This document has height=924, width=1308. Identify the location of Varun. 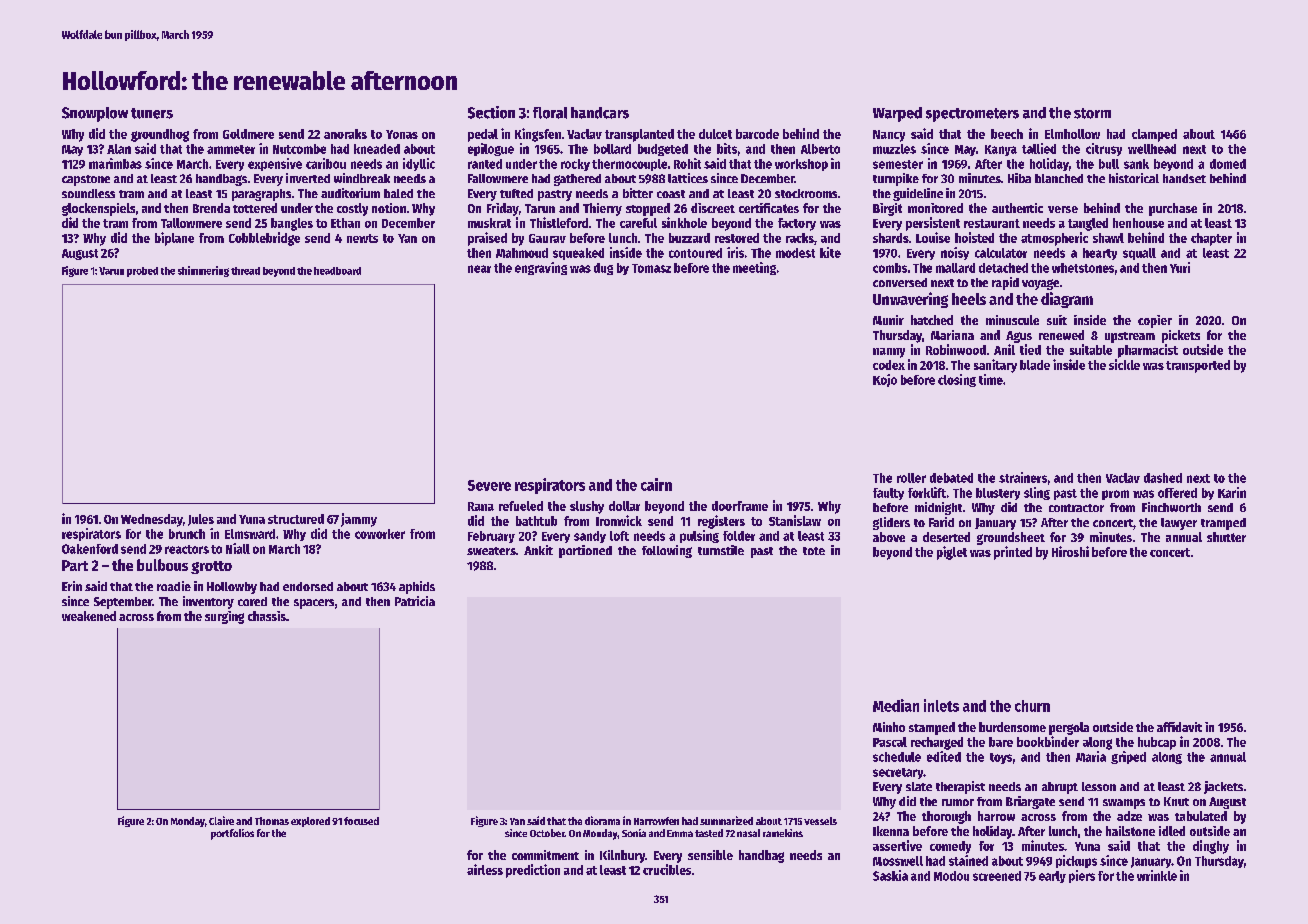
(111, 271).
